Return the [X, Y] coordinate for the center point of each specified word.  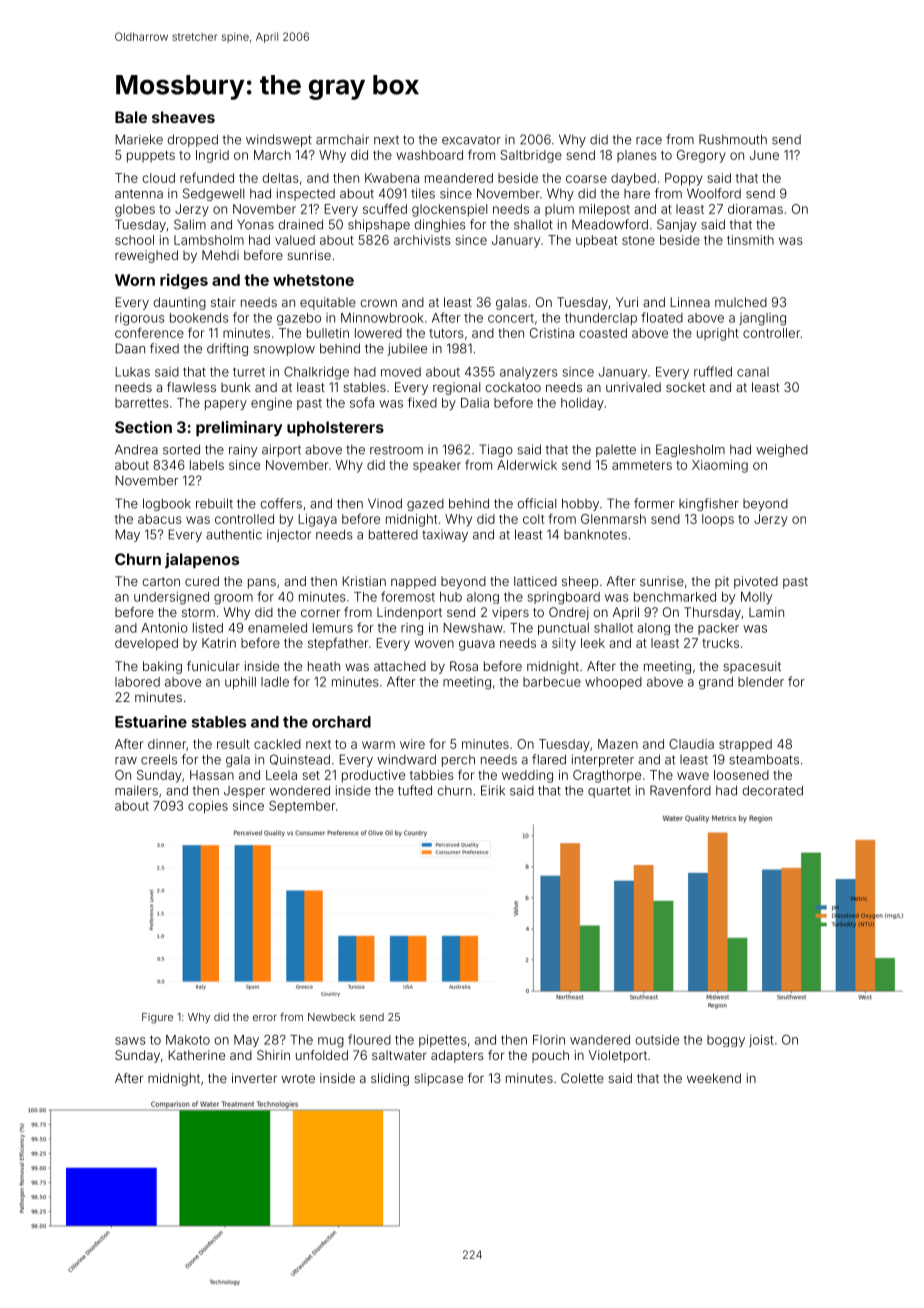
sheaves [183, 117]
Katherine [197, 1055]
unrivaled [633, 387]
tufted [415, 790]
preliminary [239, 429]
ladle [275, 682]
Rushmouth [733, 139]
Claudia [691, 744]
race [649, 141]
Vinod [385, 503]
